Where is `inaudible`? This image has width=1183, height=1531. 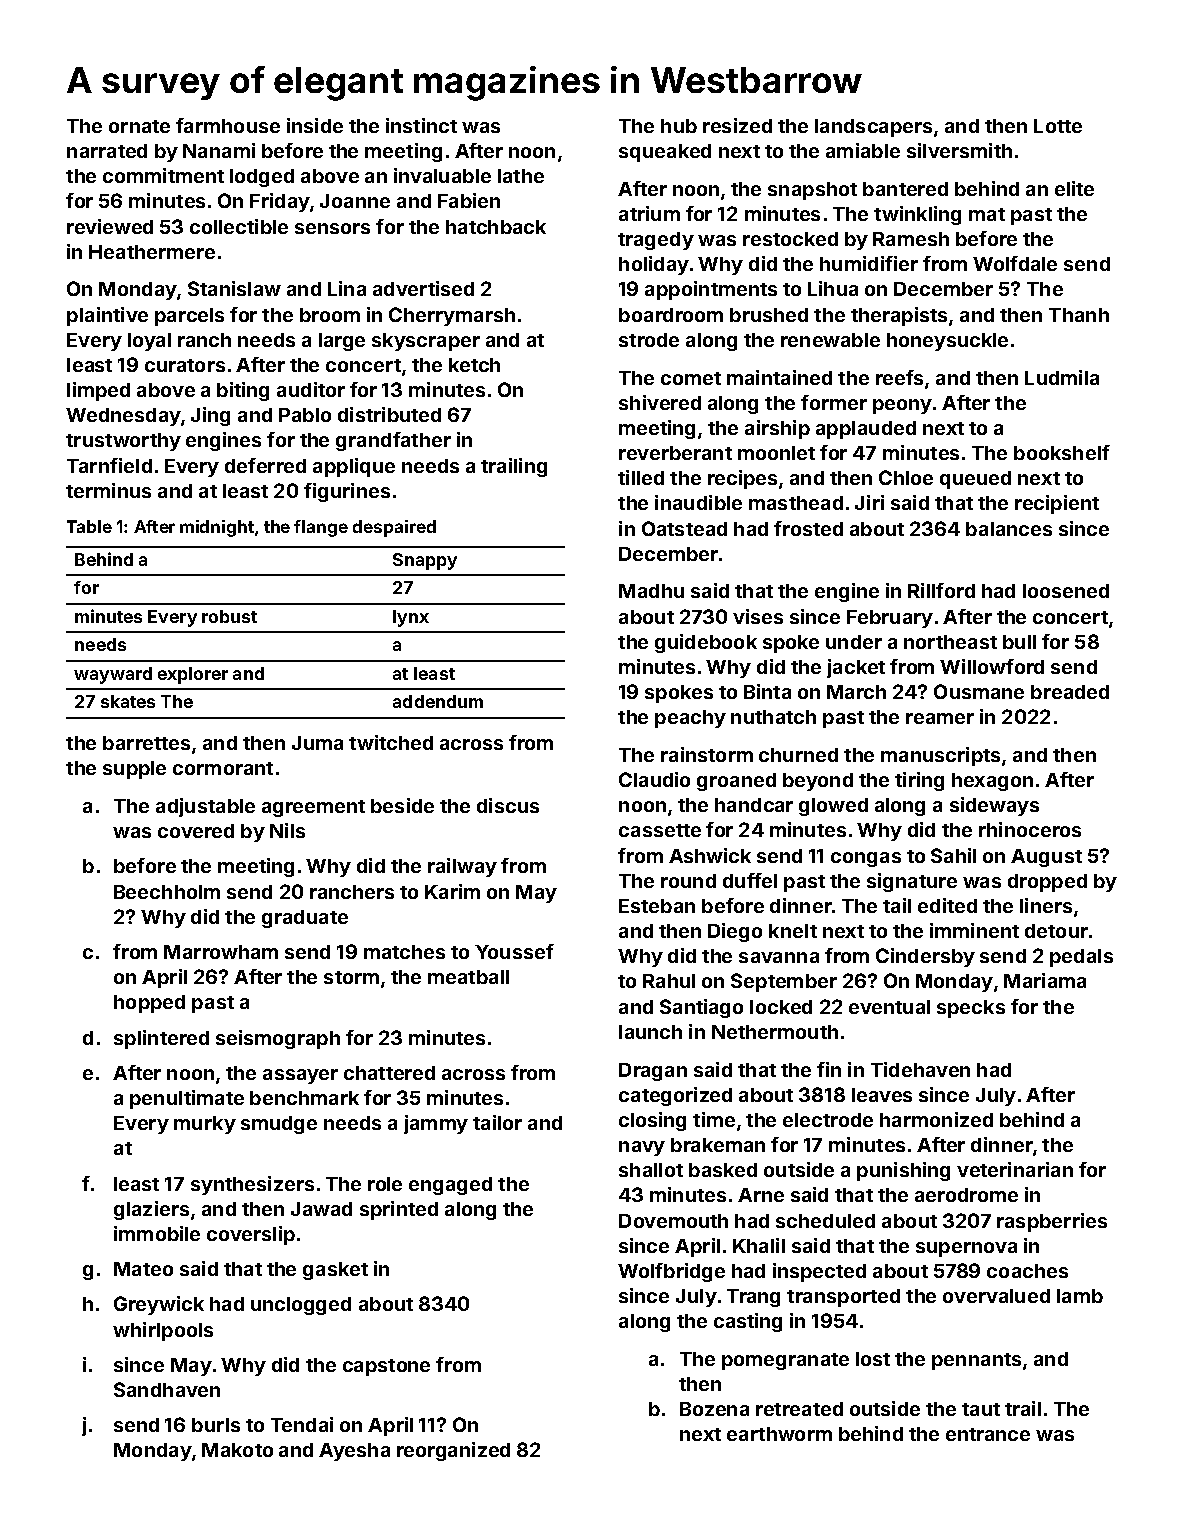
inaudible is located at coordinates (698, 502).
